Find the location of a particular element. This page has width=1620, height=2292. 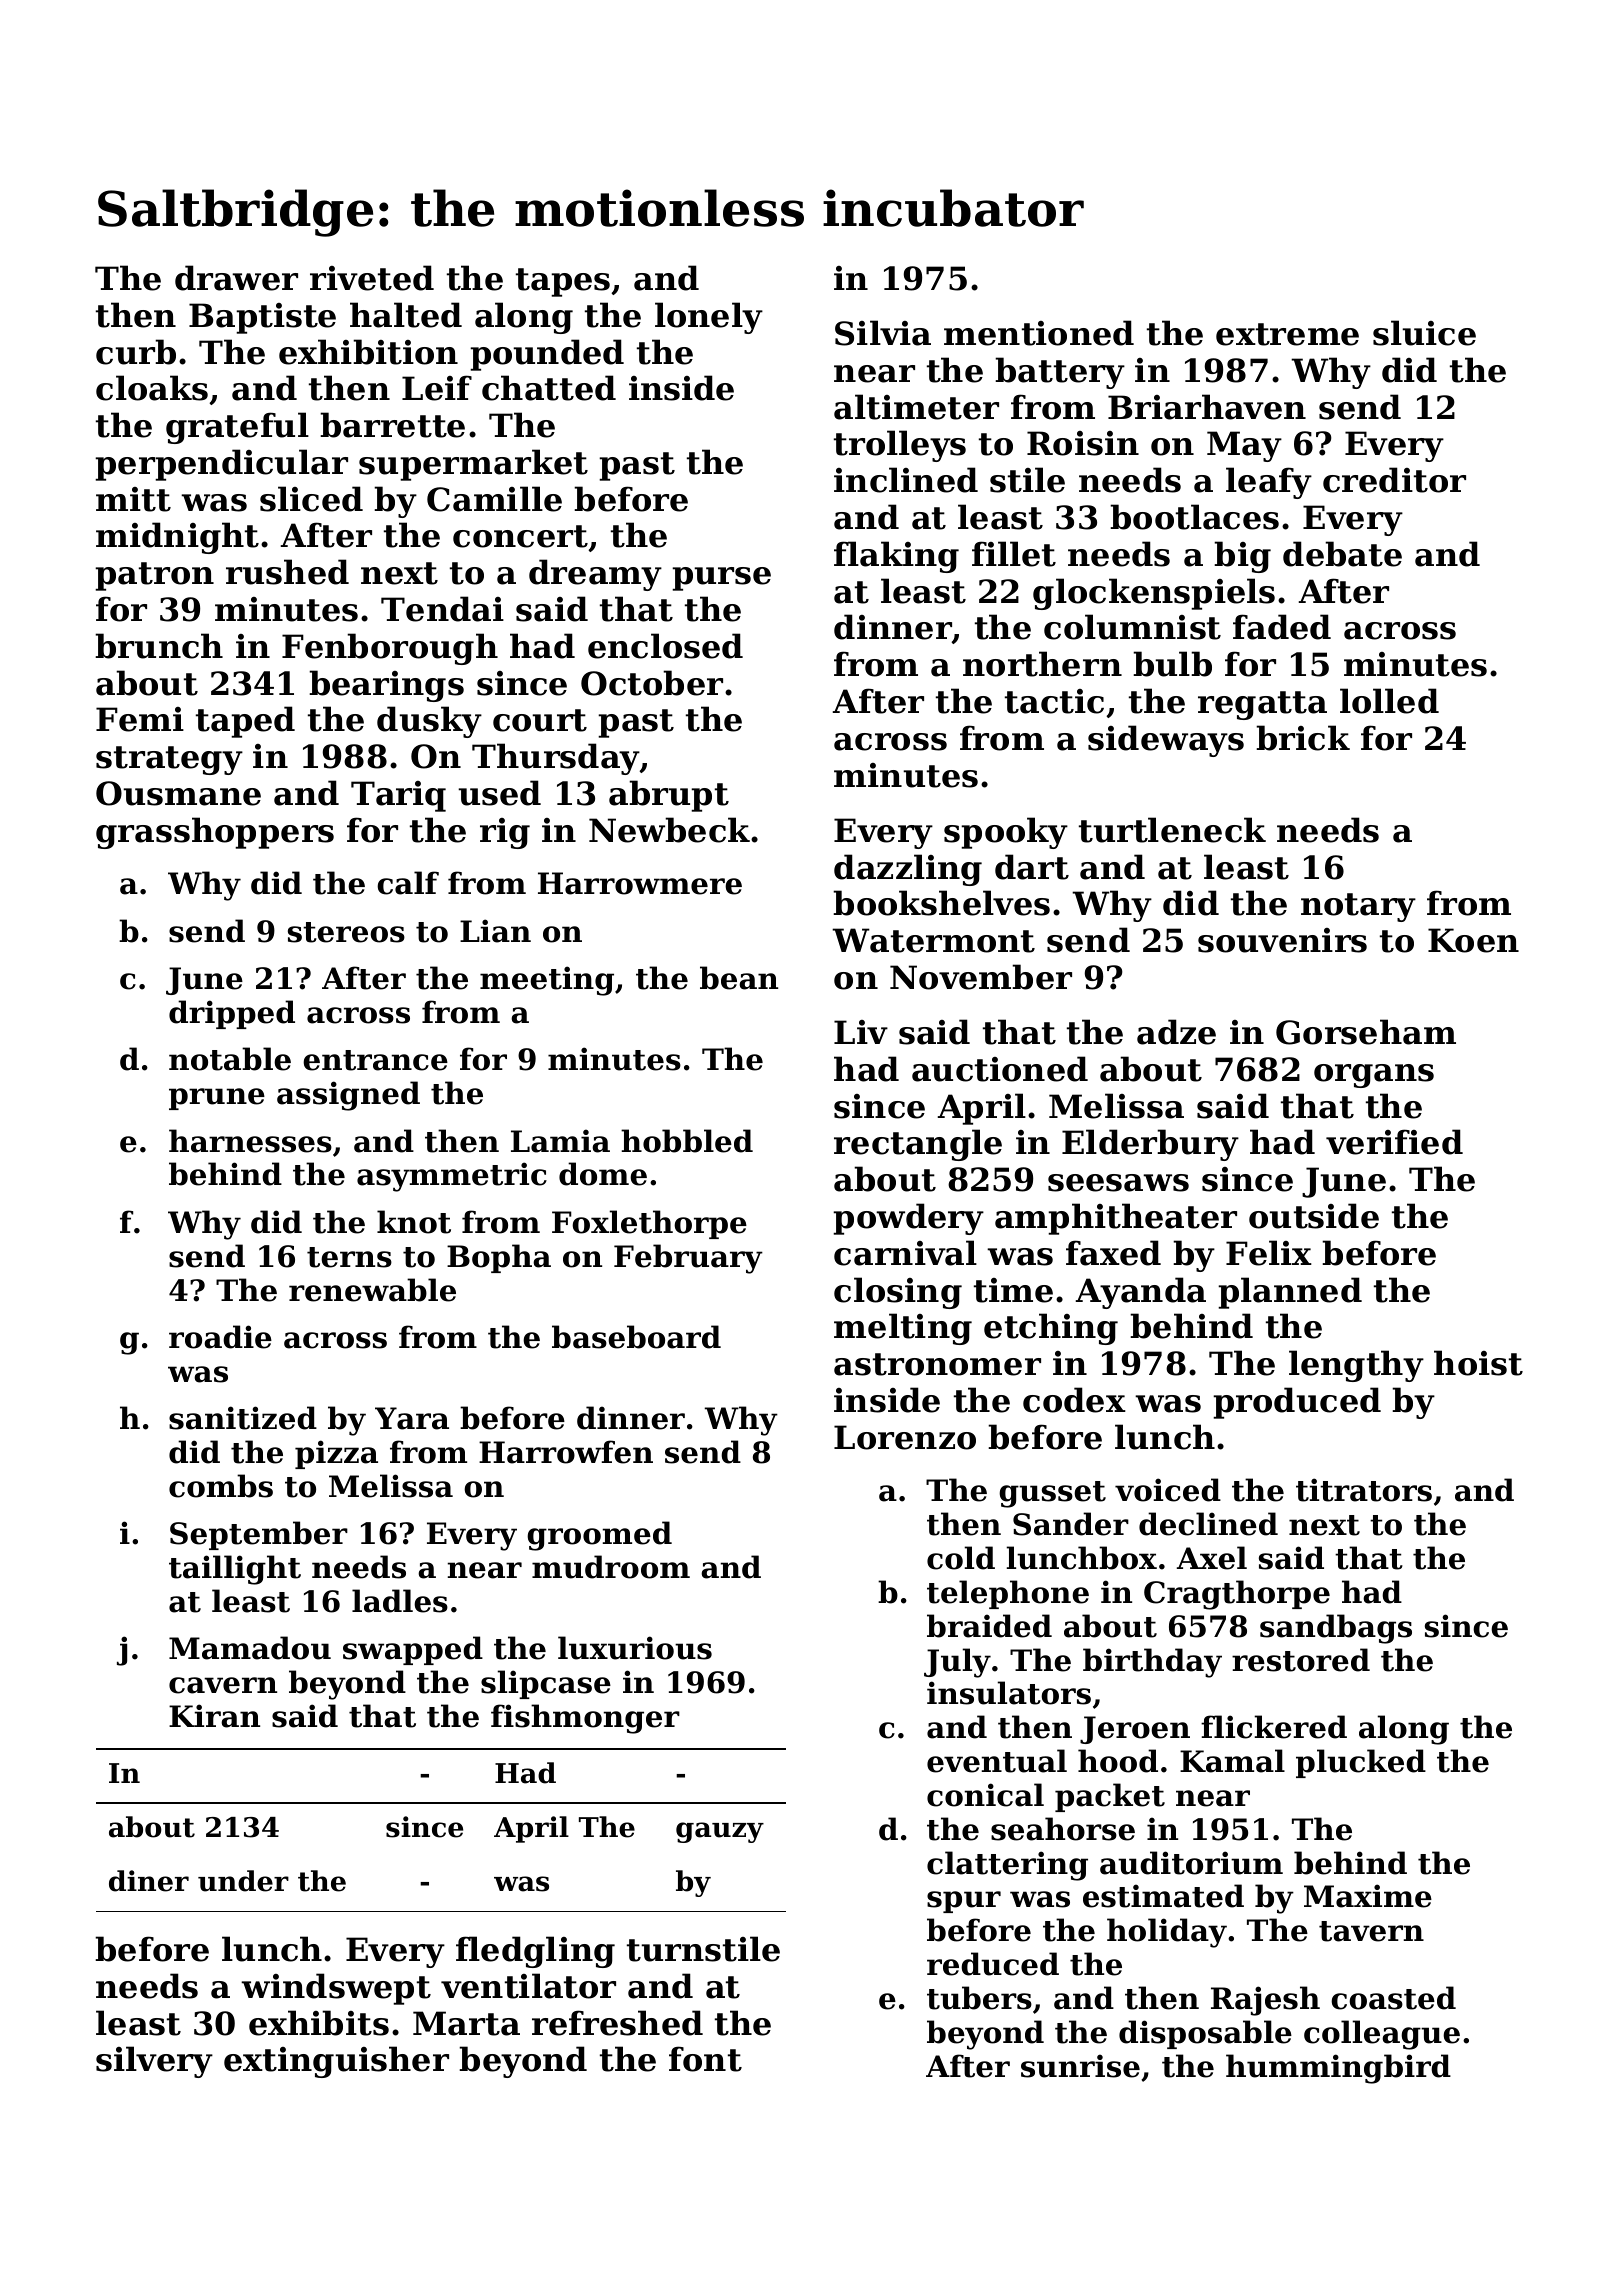

faded is located at coordinates (1282, 627).
